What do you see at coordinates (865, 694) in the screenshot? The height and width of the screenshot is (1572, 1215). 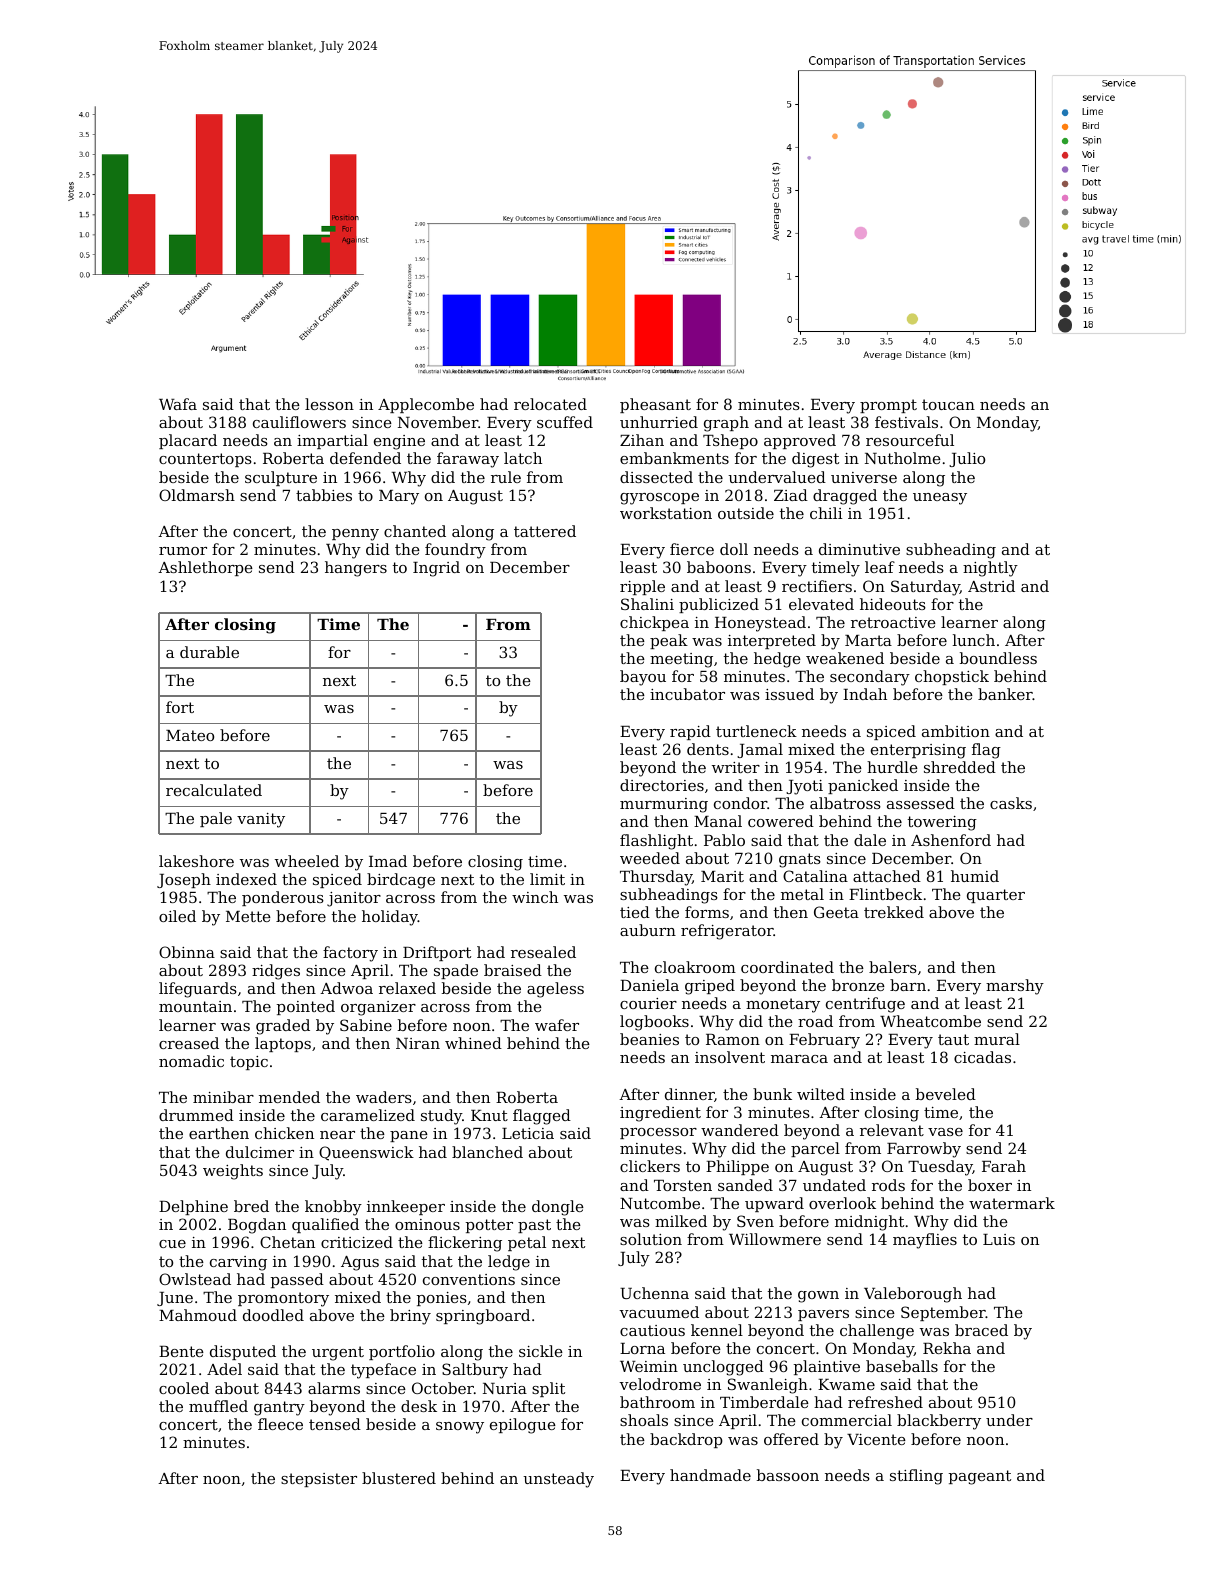 I see `Indah` at bounding box center [865, 694].
